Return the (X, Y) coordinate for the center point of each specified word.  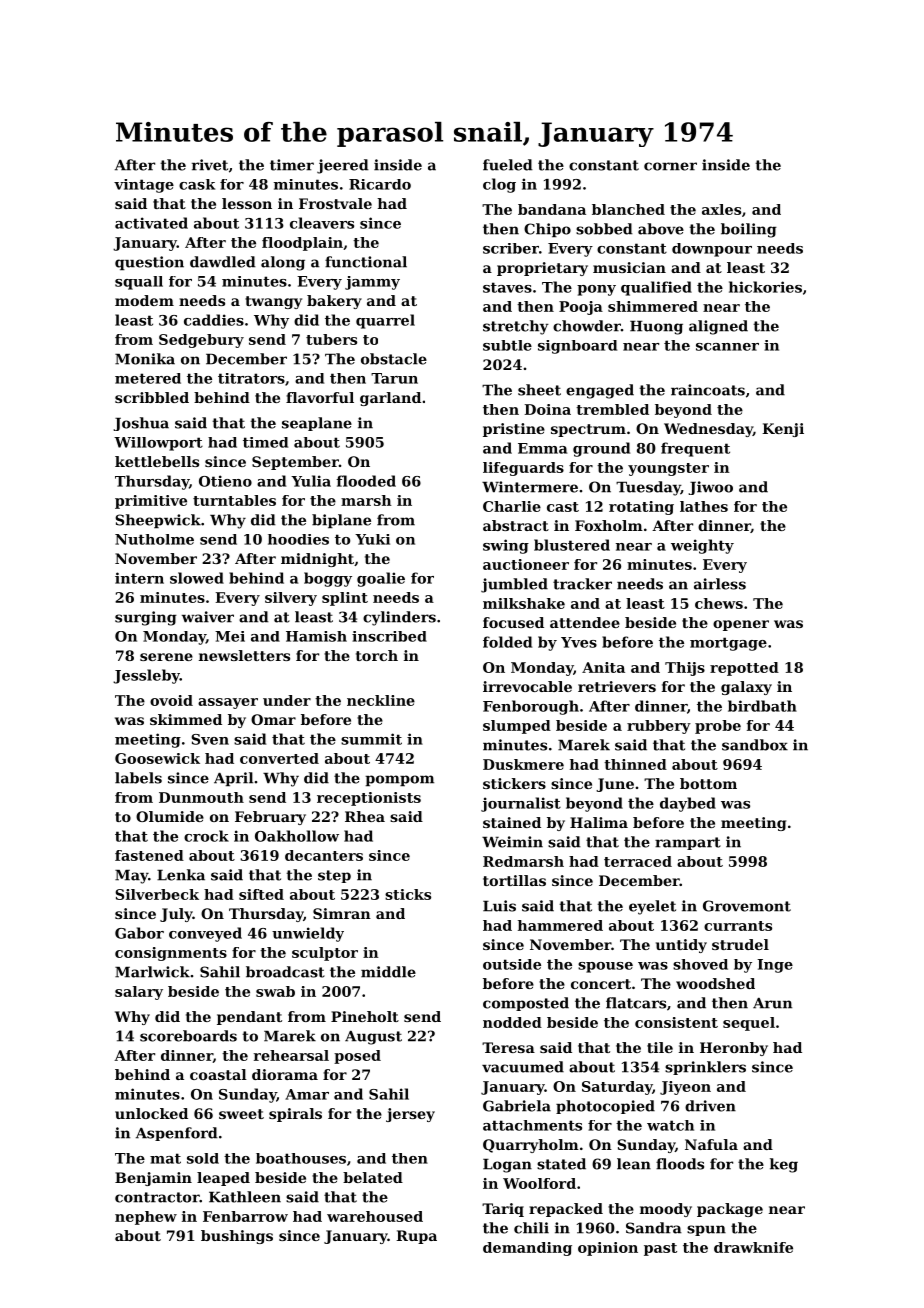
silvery (291, 599)
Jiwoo (710, 488)
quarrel (385, 321)
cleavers (322, 223)
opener (741, 625)
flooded (366, 481)
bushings (237, 1237)
